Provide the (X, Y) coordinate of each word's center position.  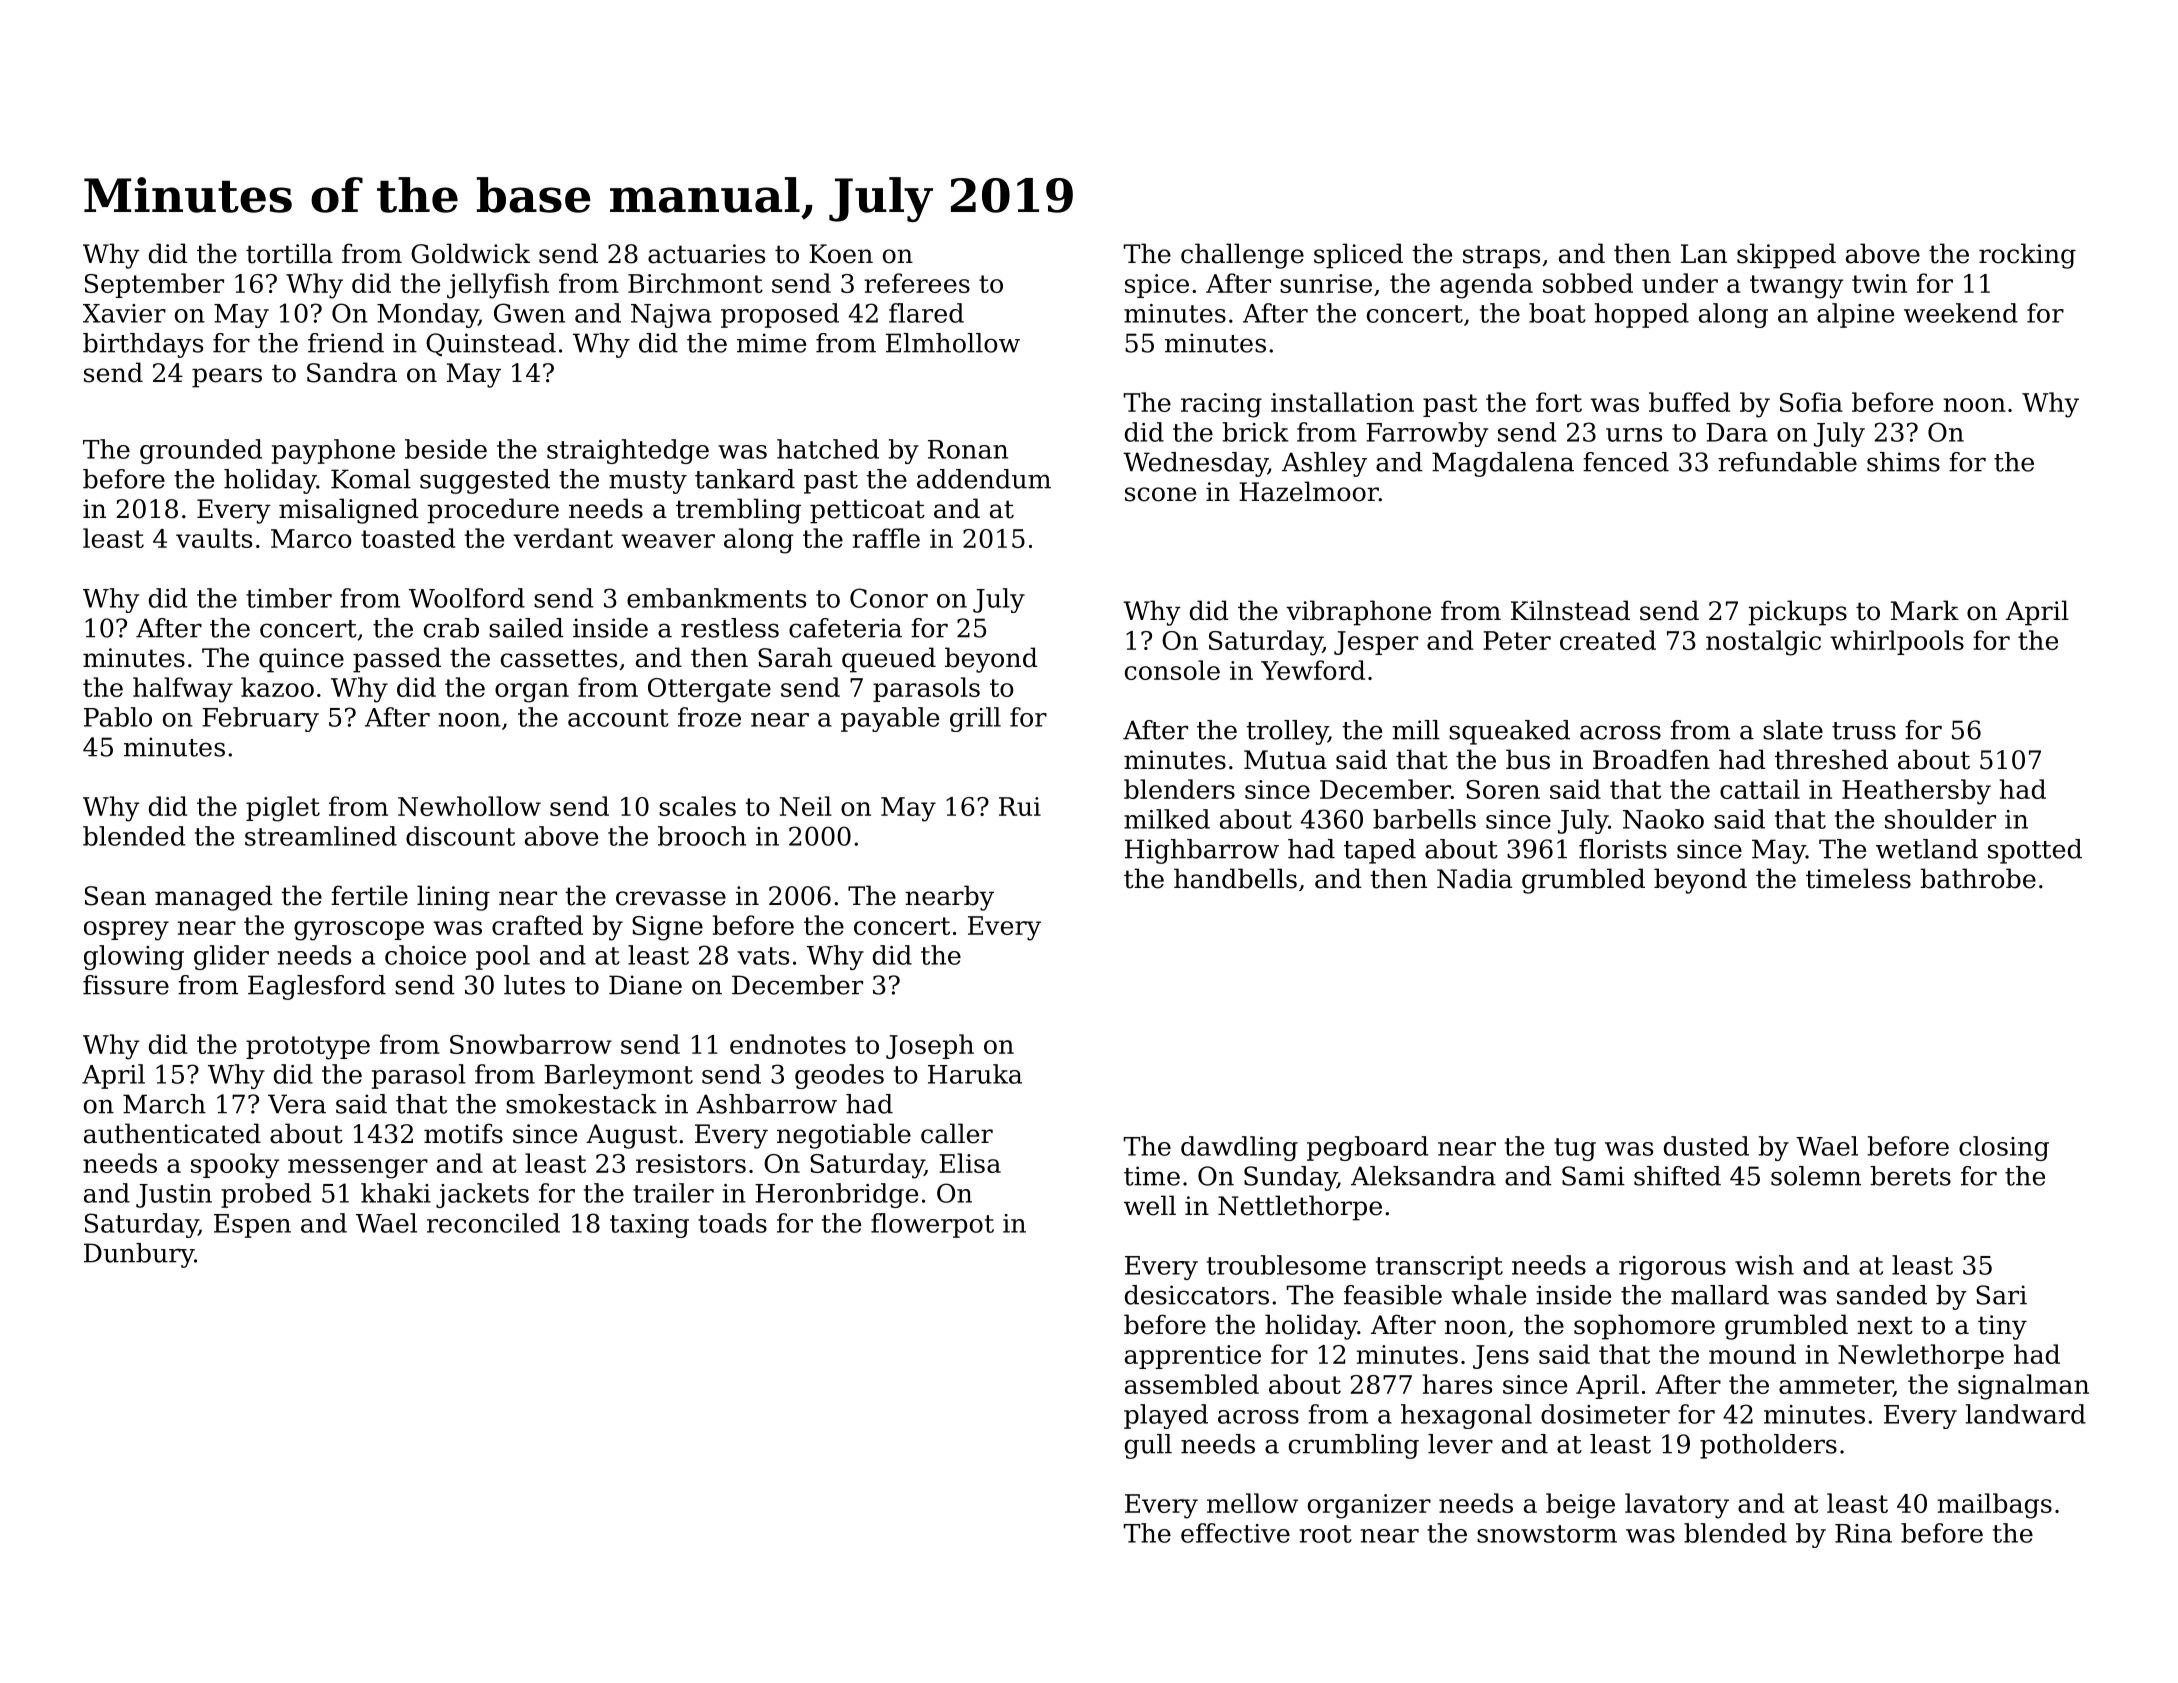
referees (917, 283)
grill (975, 719)
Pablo (118, 717)
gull (1148, 1446)
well (1150, 1205)
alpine (1855, 315)
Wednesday (1195, 464)
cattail (1760, 789)
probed (266, 1195)
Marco (311, 538)
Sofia (1811, 402)
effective (1235, 1533)
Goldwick (470, 253)
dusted (1706, 1146)
